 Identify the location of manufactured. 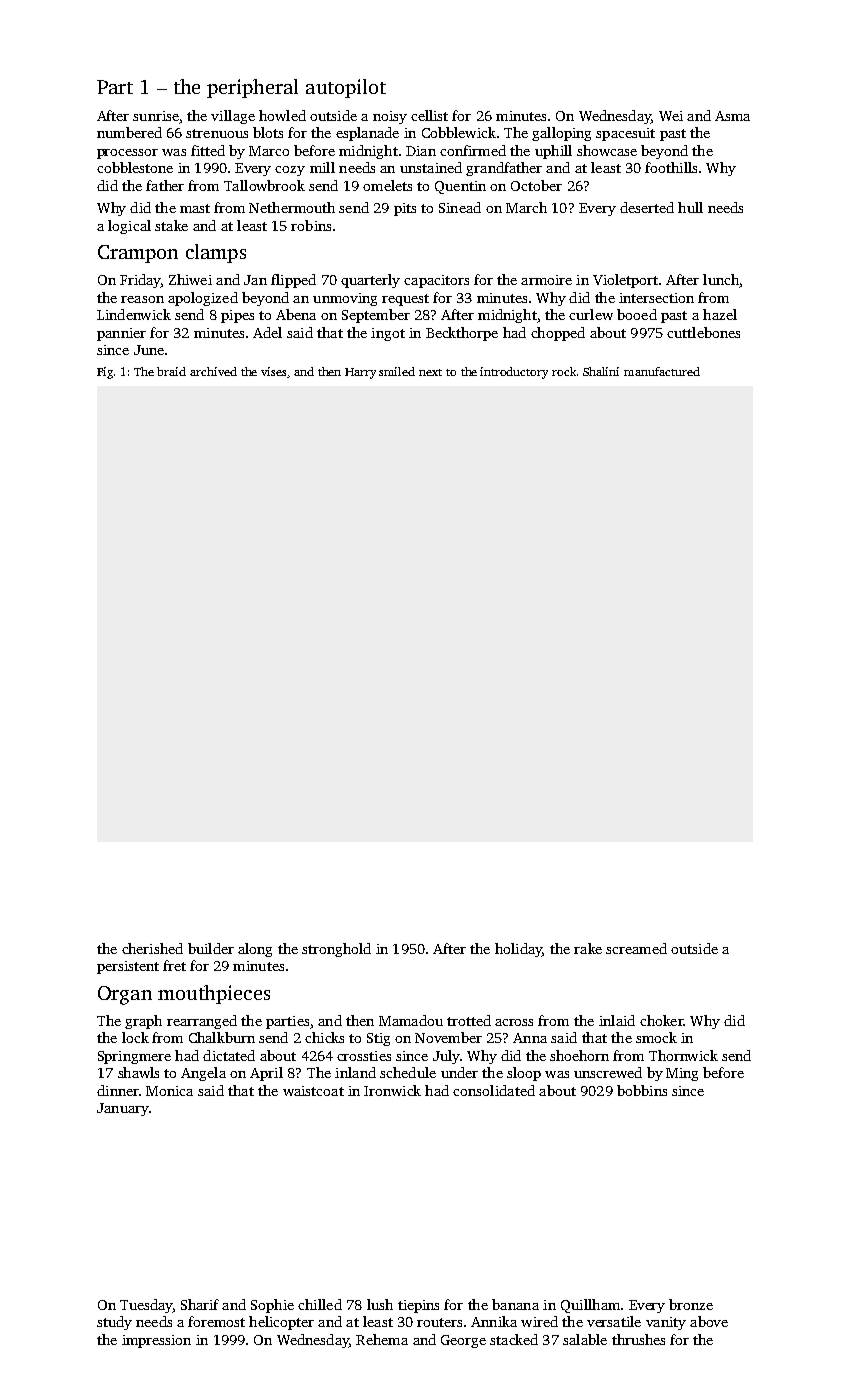
(662, 371).
